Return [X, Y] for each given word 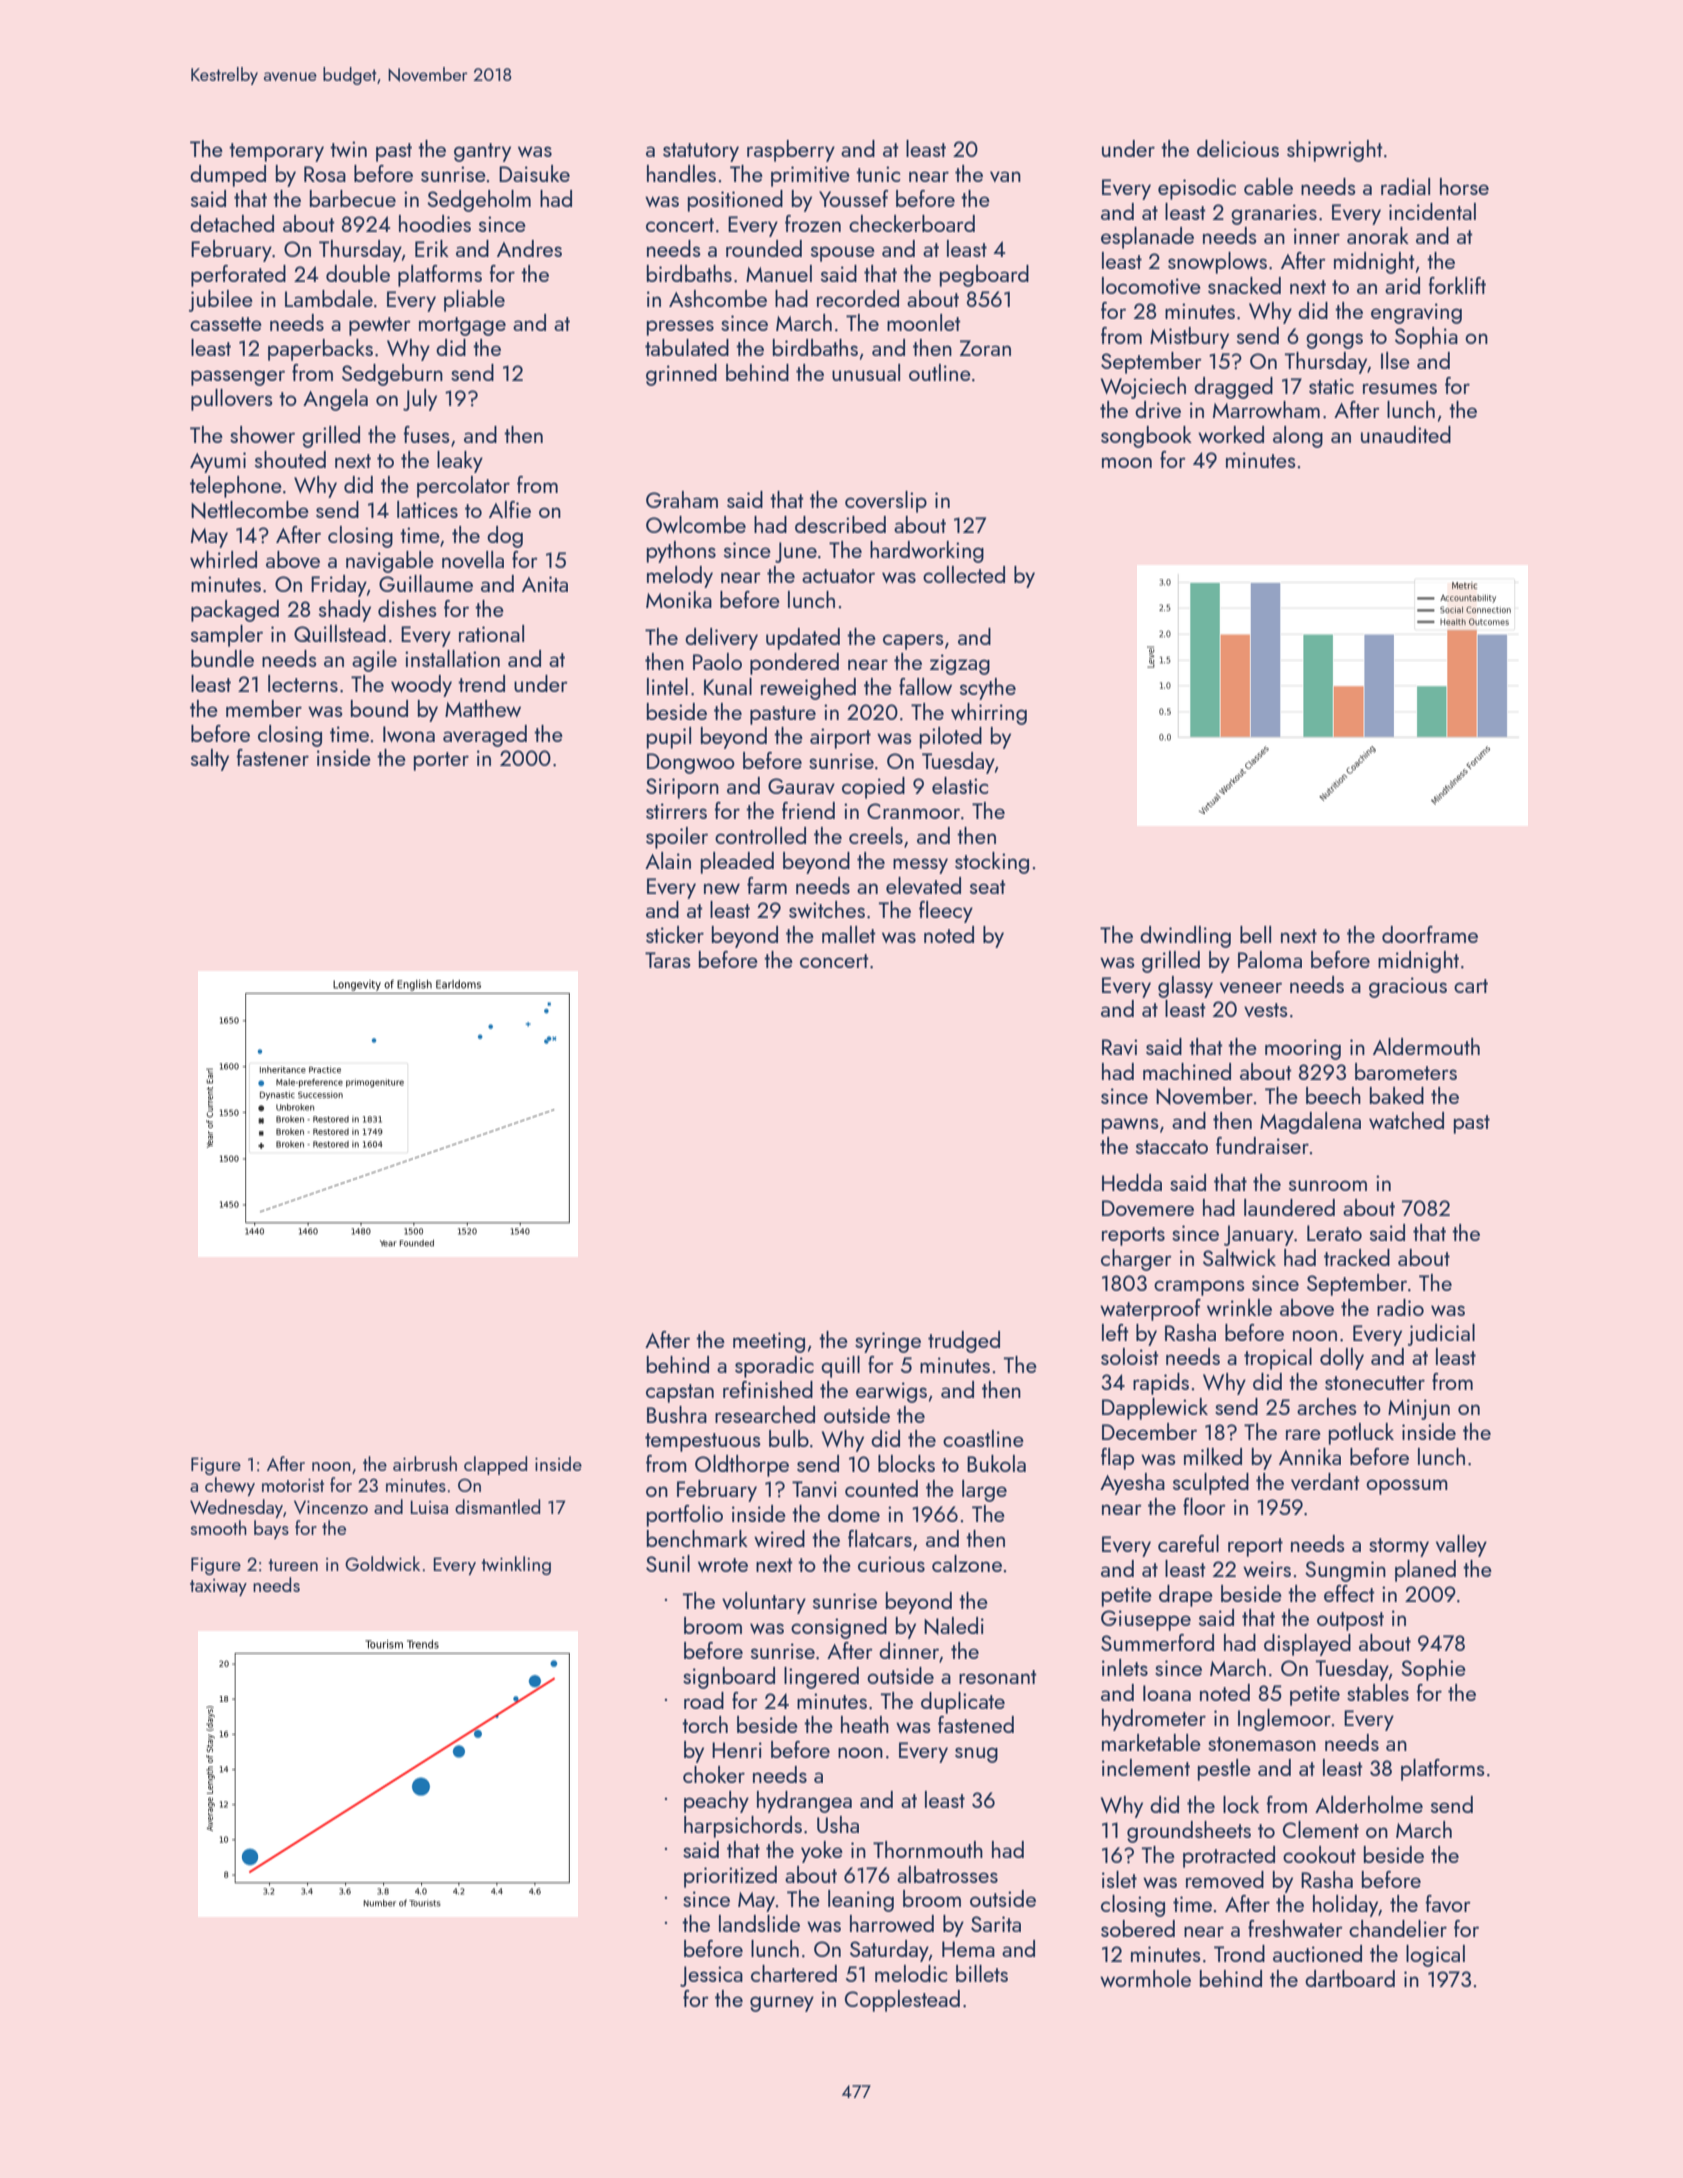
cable [1268, 186]
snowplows [1217, 263]
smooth [219, 1527]
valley [1461, 1546]
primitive [810, 176]
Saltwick [1239, 1257]
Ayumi [218, 462]
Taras [668, 960]
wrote [723, 1565]
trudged [964, 1342]
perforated [238, 276]
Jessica [711, 1976]
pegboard [984, 276]
